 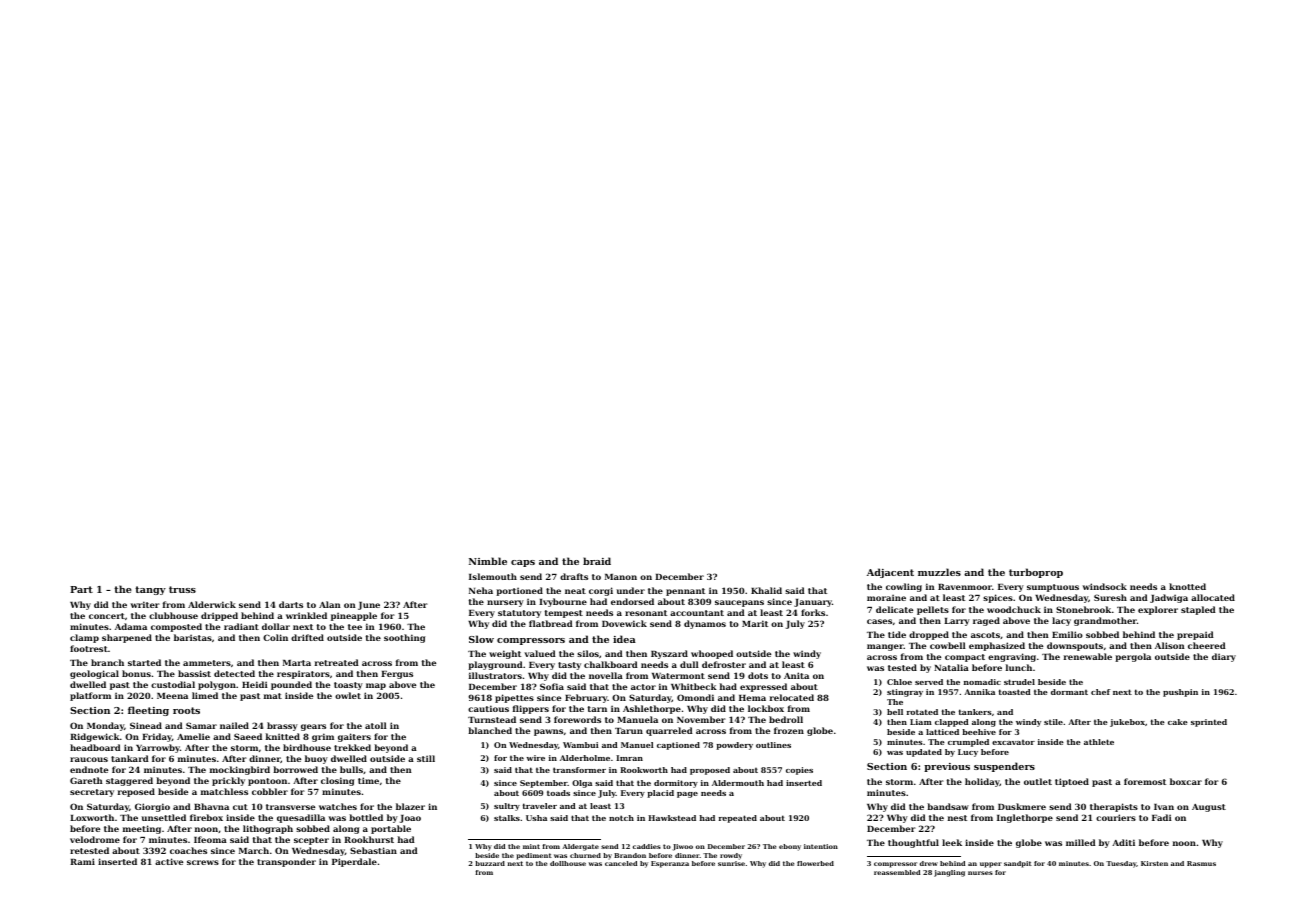 I want to click on endnote, so click(x=89, y=769).
